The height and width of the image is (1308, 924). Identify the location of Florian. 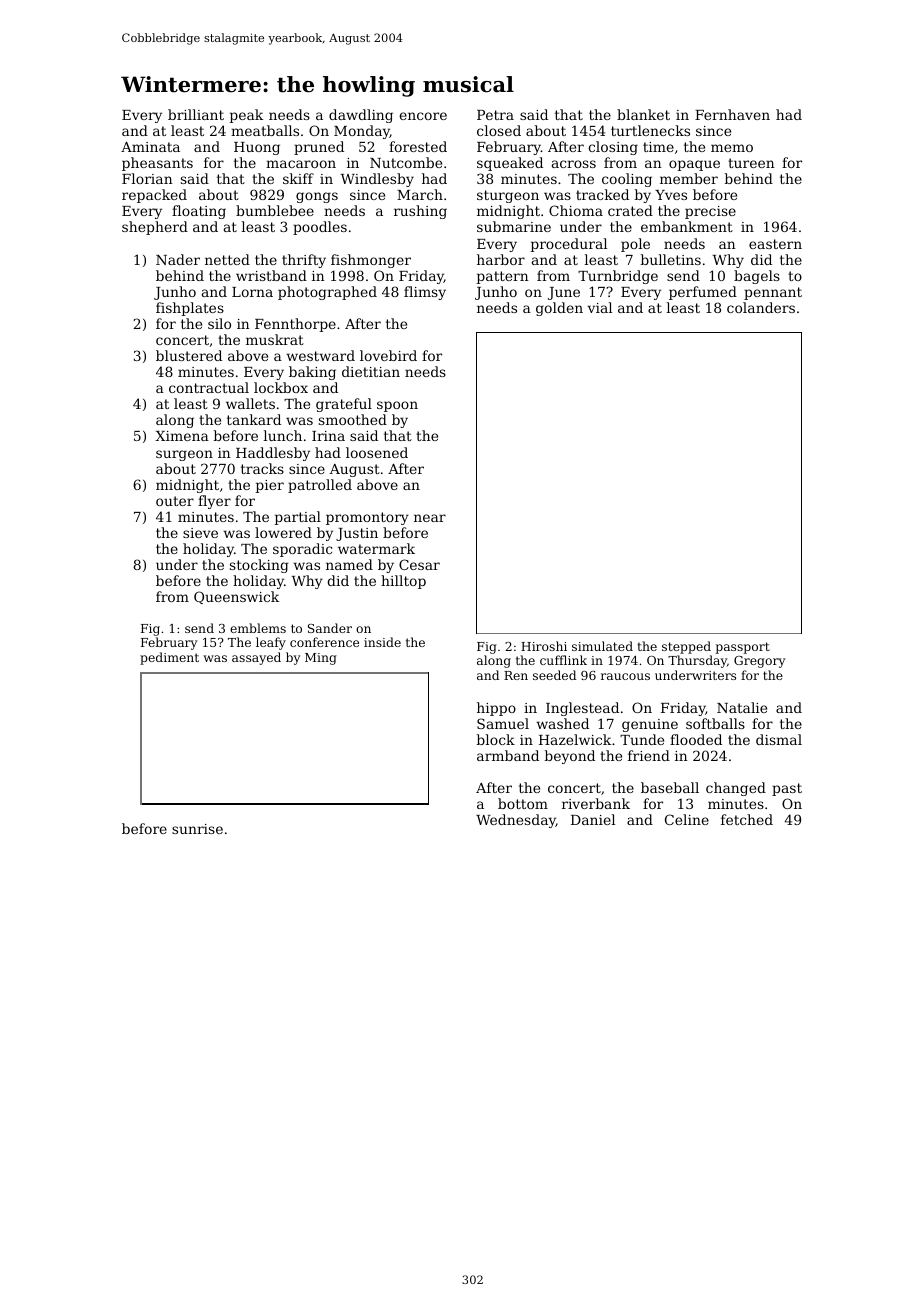
(147, 178).
